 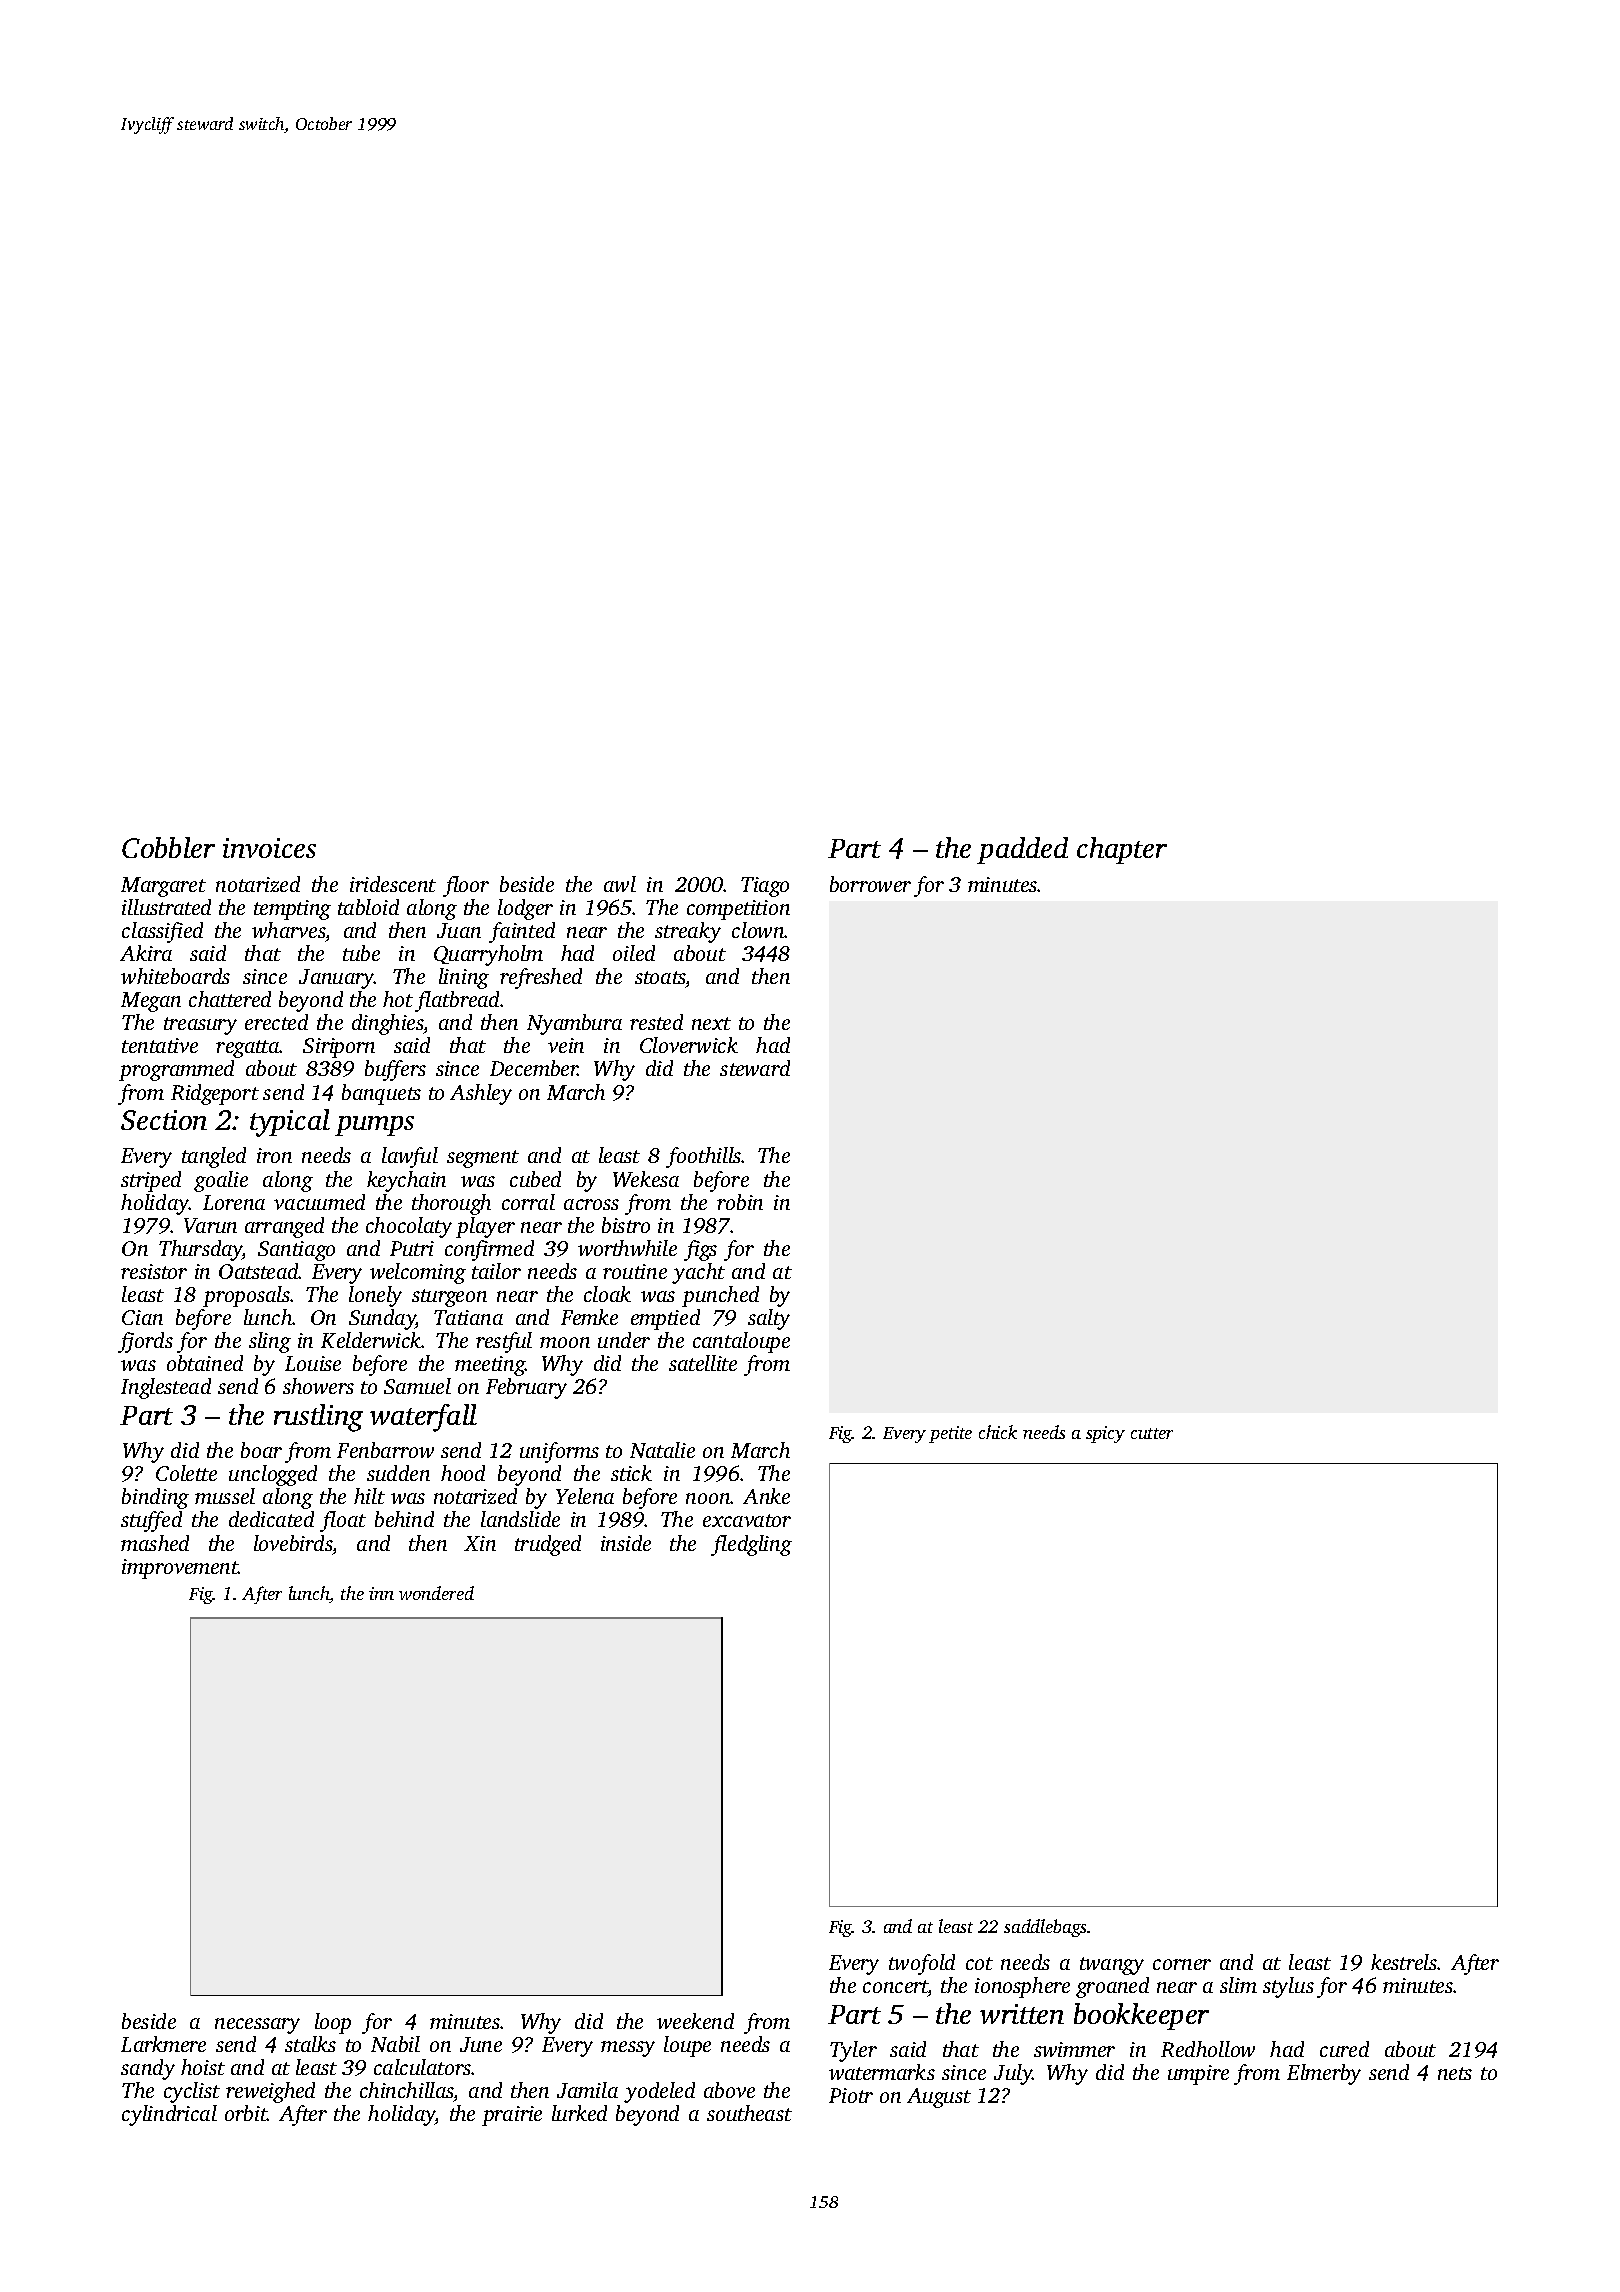 What do you see at coordinates (393, 884) in the screenshot?
I see `iridescent` at bounding box center [393, 884].
